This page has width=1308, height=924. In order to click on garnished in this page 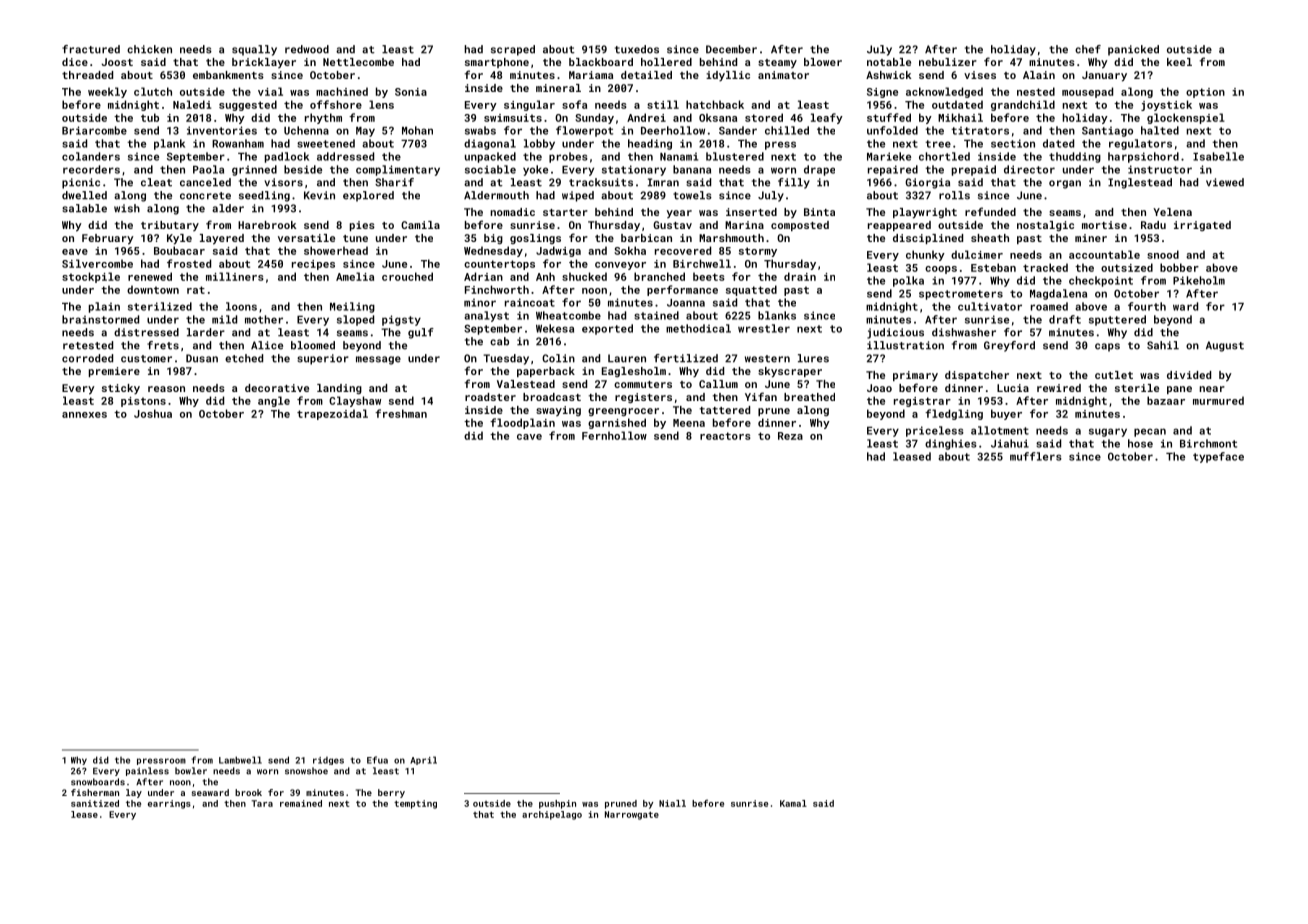, I will do `click(617, 423)`.
